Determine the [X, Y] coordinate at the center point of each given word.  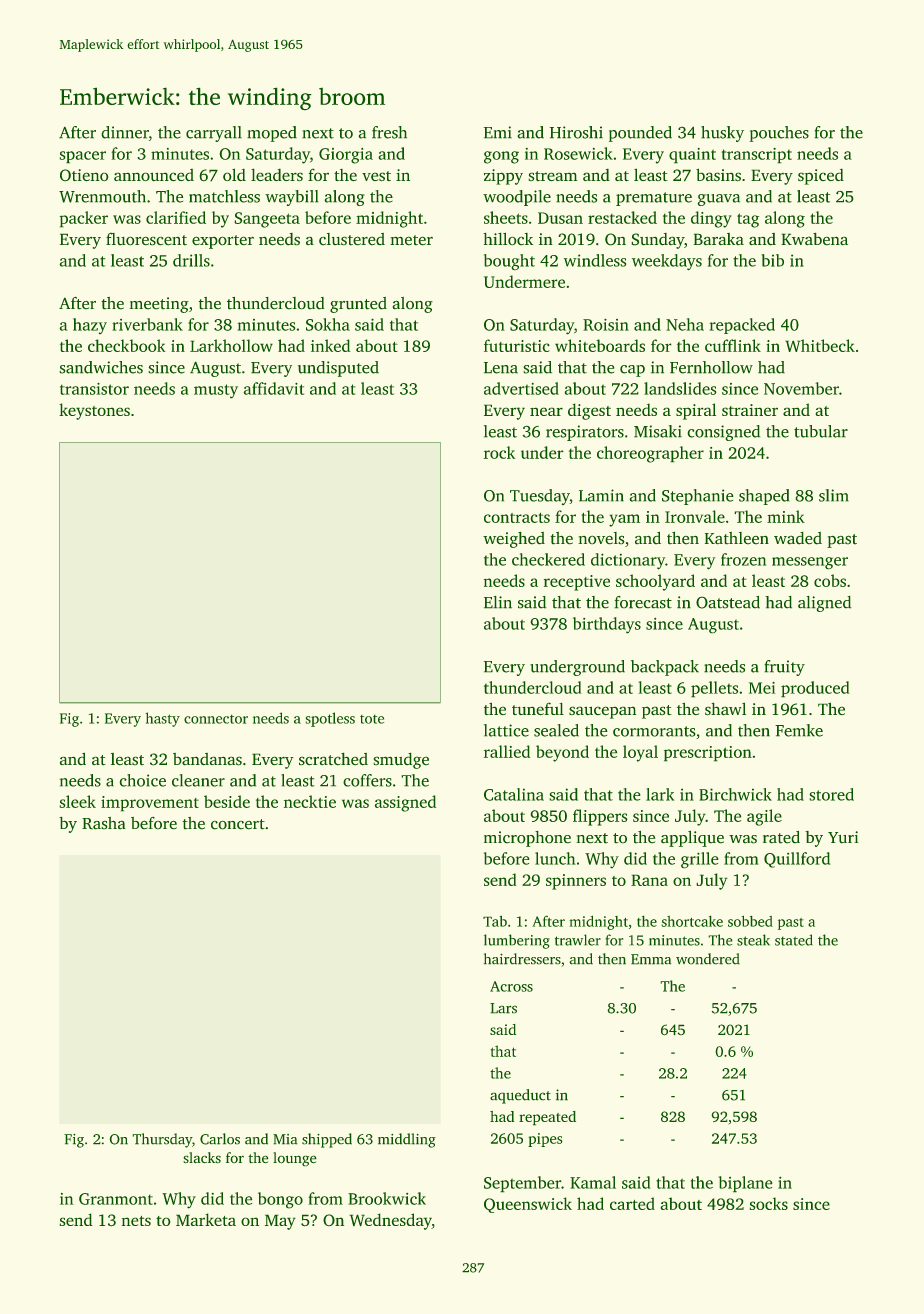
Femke [799, 730]
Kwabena [814, 239]
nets [136, 1221]
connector [216, 719]
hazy [90, 326]
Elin [498, 602]
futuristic [517, 345]
